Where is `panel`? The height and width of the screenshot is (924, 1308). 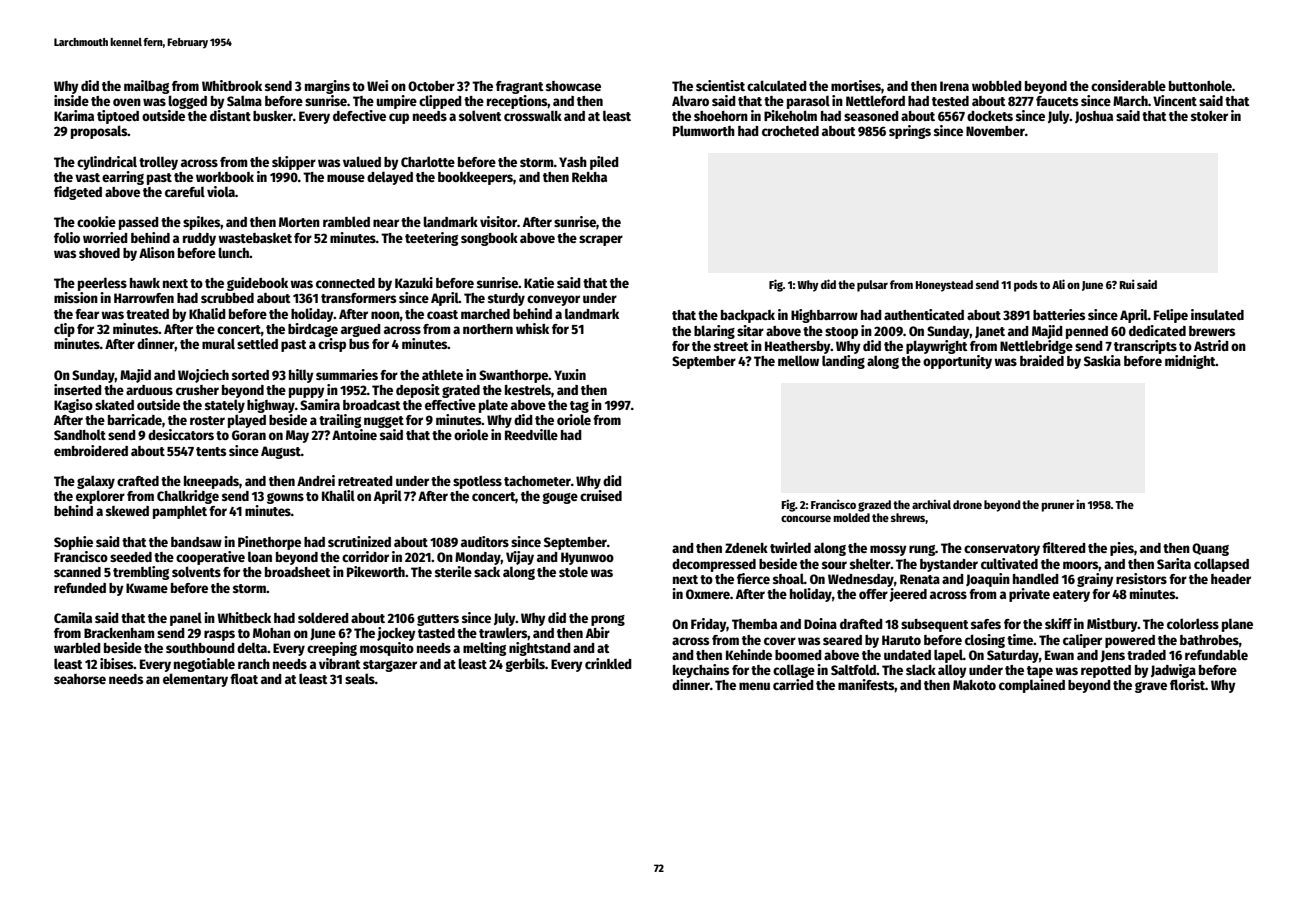 panel is located at coordinates (186, 619).
